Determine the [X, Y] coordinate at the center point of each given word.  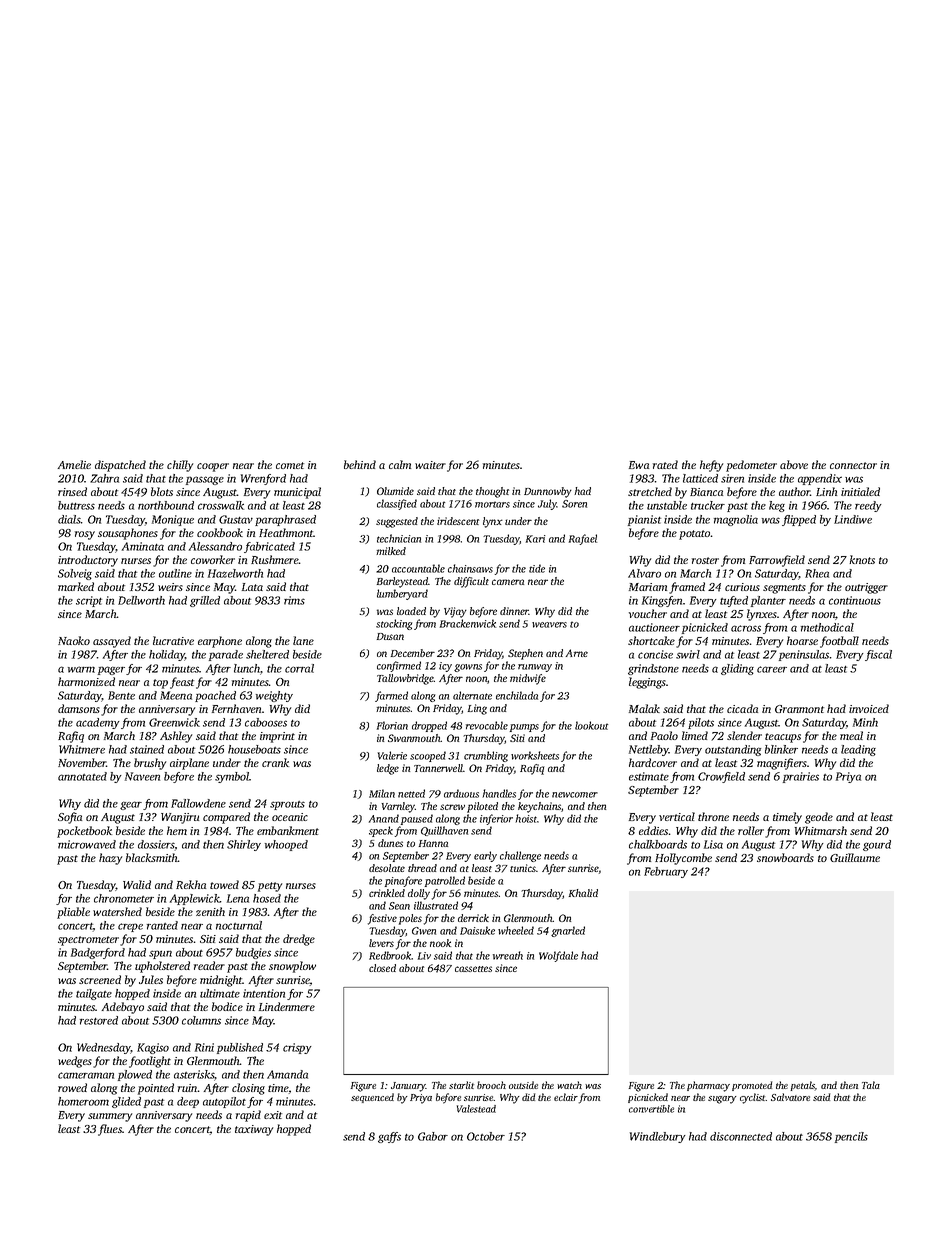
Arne [577, 653]
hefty [711, 466]
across [746, 628]
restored [99, 1020]
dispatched [120, 466]
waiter [430, 465]
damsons [79, 708]
